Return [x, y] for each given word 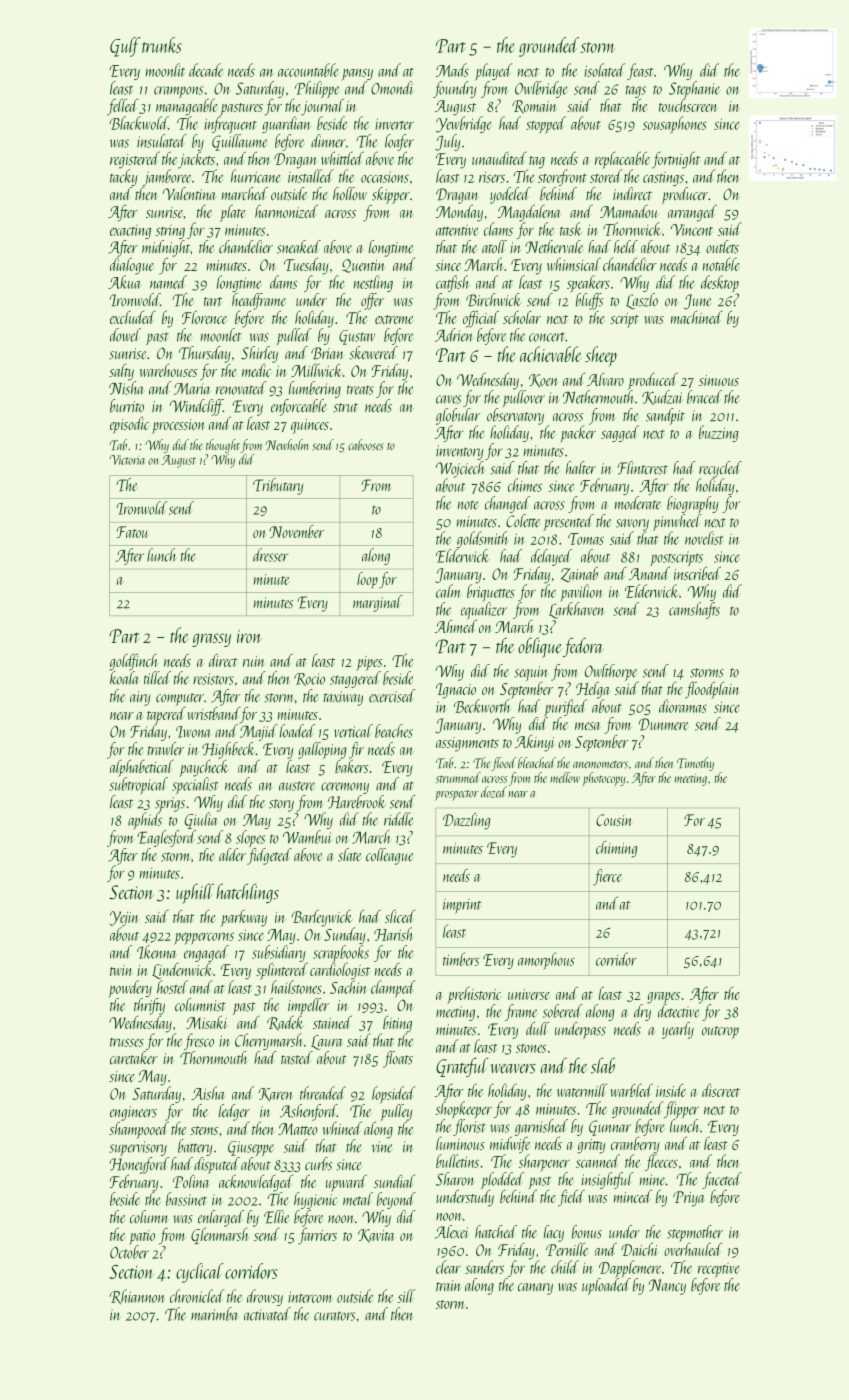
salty [121, 372]
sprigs [170, 804]
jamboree [167, 177]
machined [697, 317]
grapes [663, 998]
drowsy [265, 1297]
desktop [720, 283]
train [448, 1285]
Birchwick [494, 300]
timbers [461, 959]
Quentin [363, 266]
